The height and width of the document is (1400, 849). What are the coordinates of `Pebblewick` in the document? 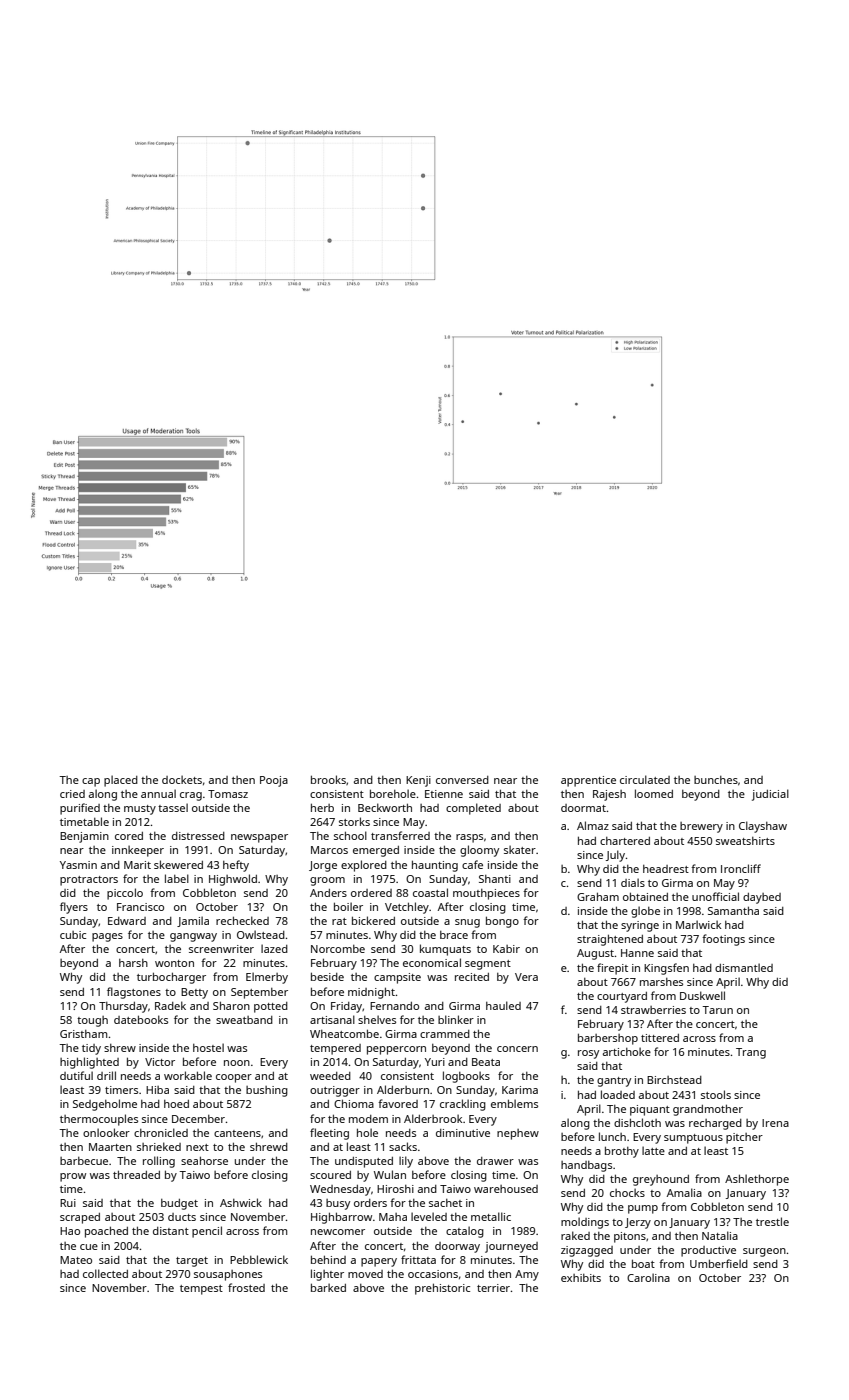 It's located at (259, 1259).
